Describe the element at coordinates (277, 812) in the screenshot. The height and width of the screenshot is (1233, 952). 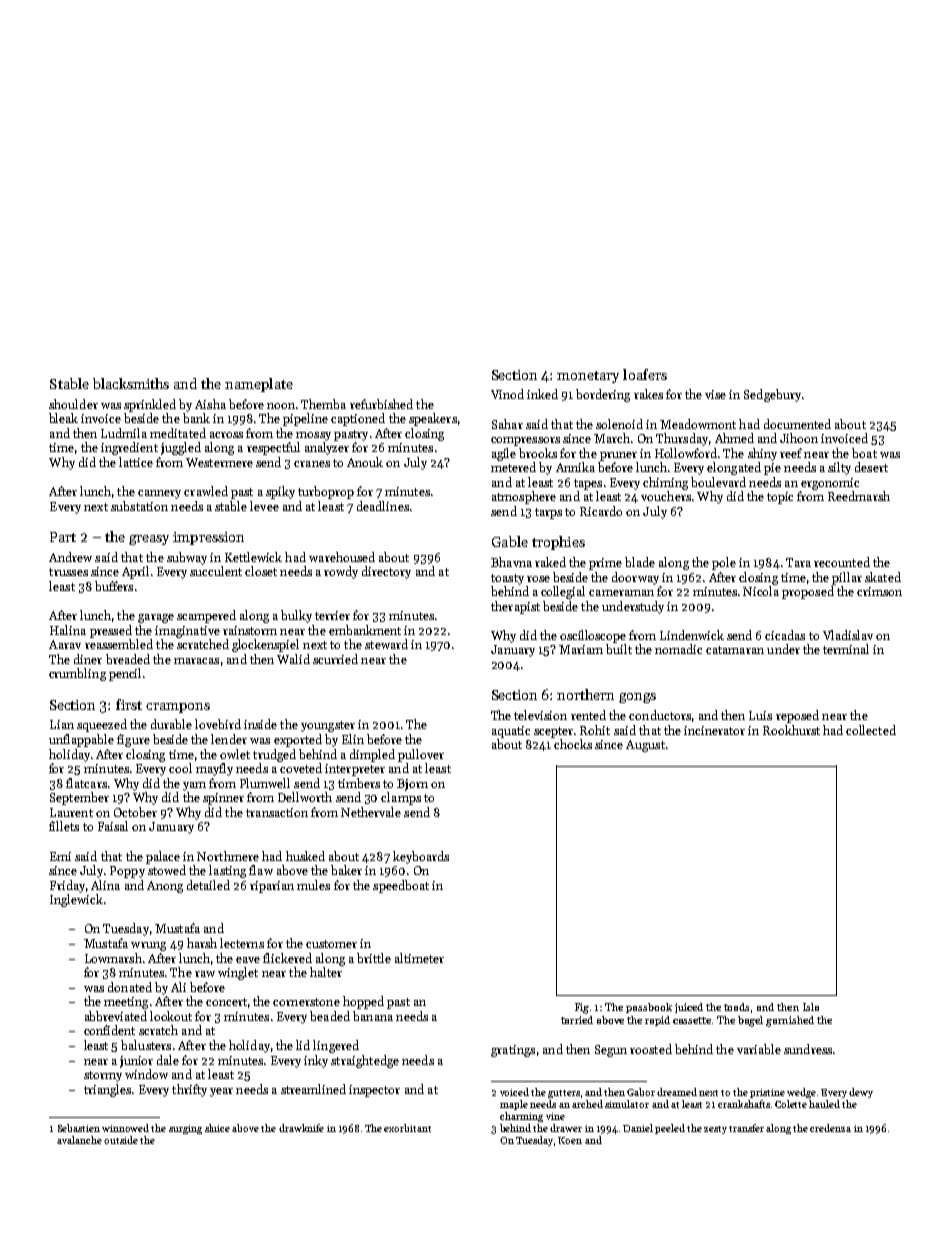
I see `transaction` at that location.
